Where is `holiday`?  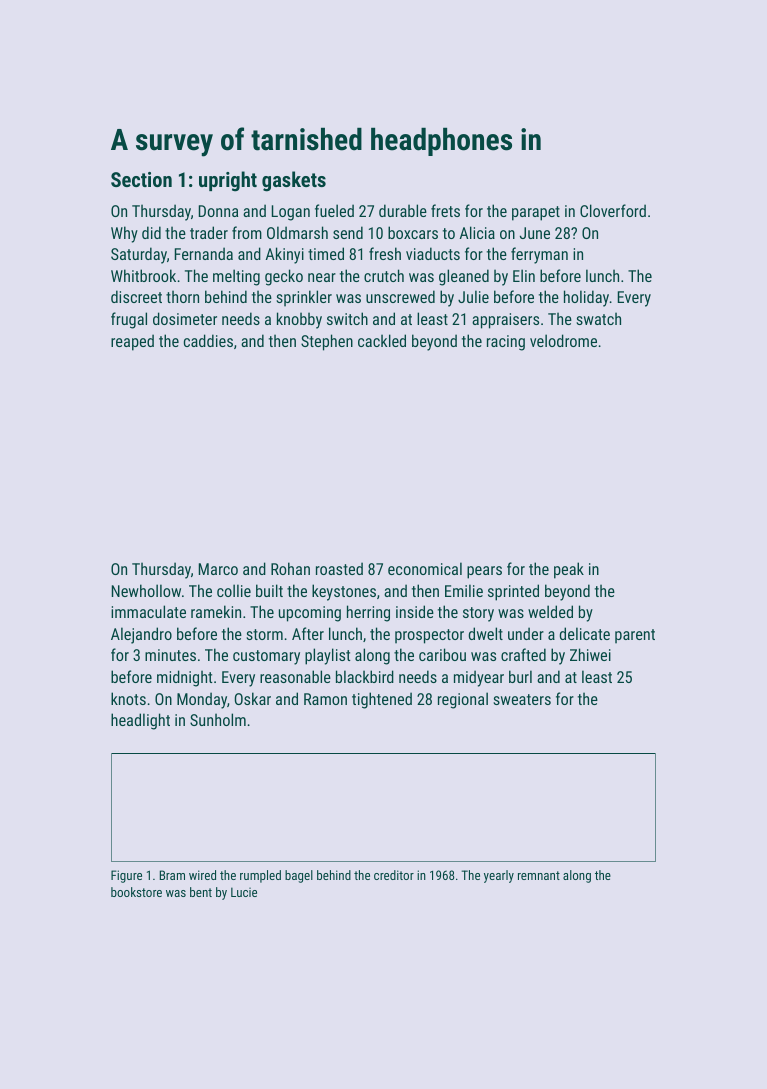 holiday is located at coordinates (586, 298).
